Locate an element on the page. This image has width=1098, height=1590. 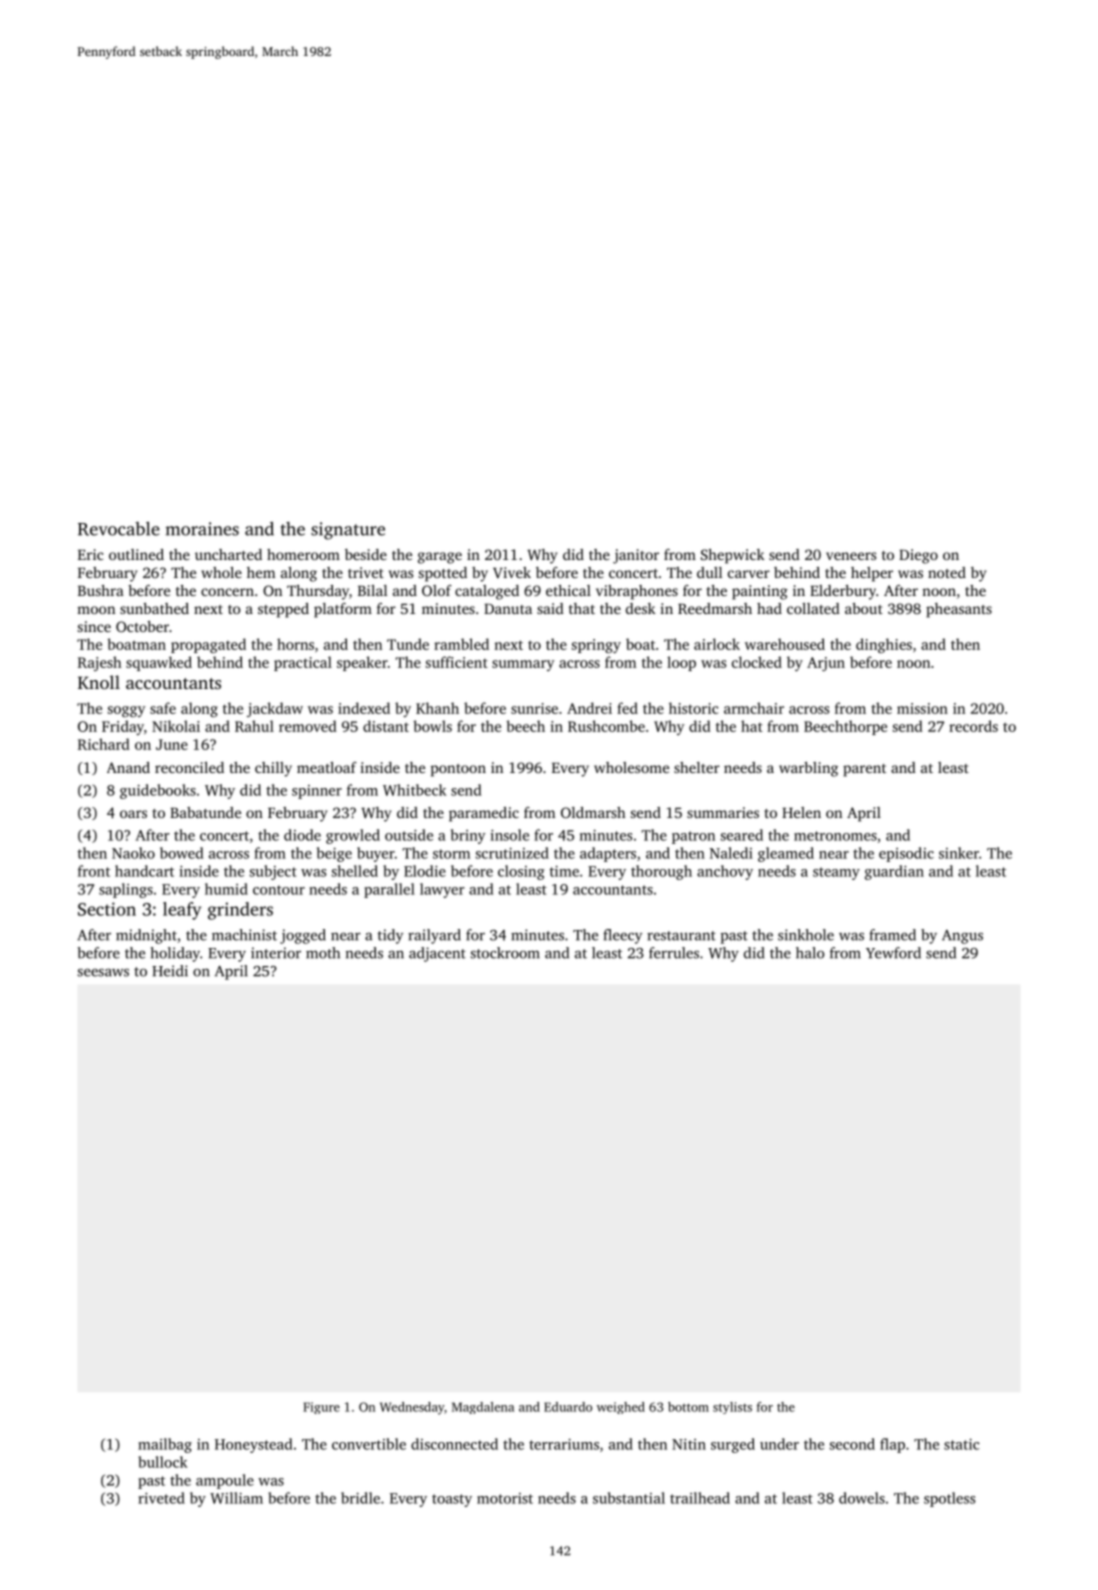
riveted is located at coordinates (161, 1498).
